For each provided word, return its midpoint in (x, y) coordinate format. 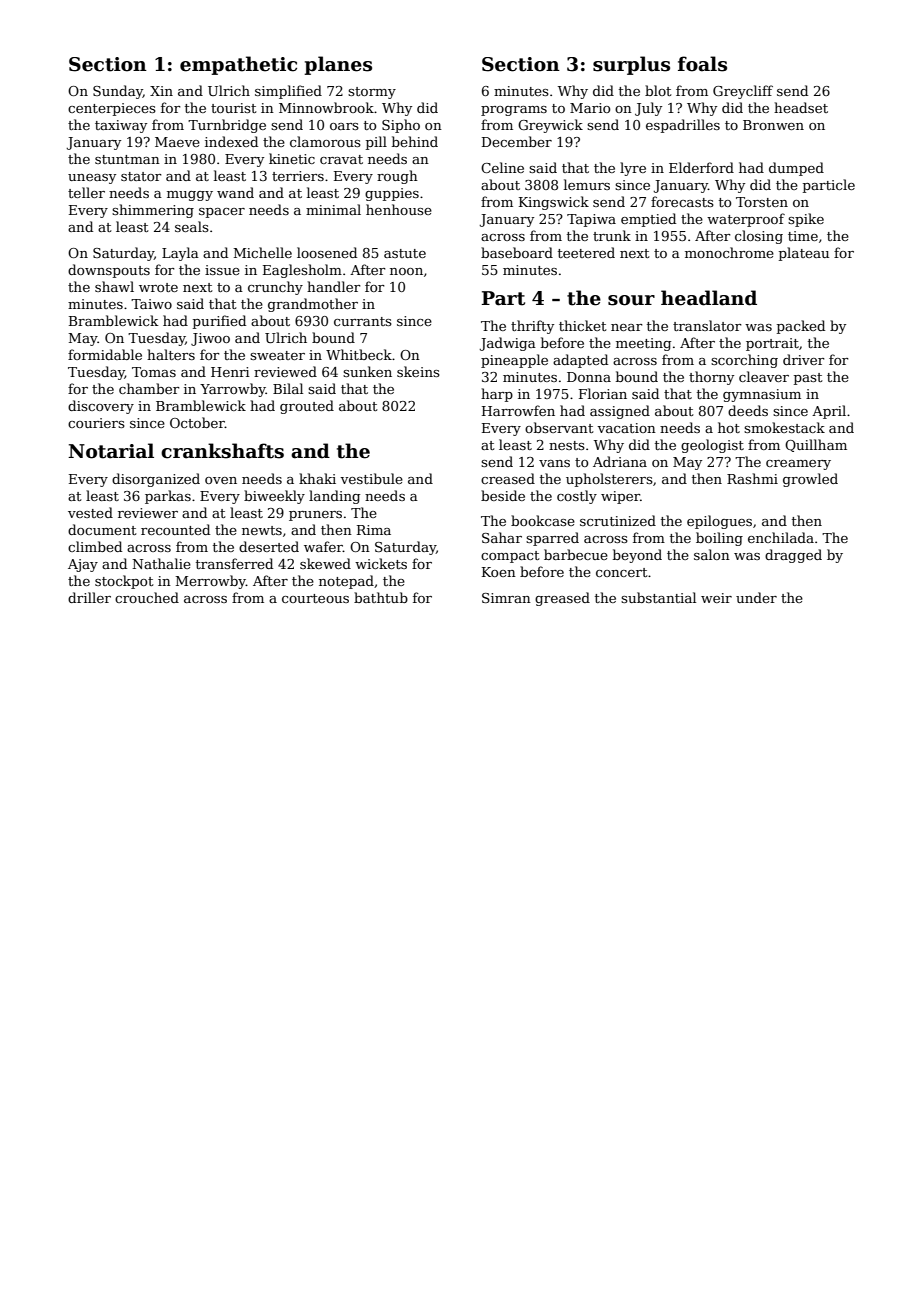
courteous (315, 598)
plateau (804, 254)
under (756, 597)
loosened (327, 252)
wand (235, 192)
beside (503, 495)
